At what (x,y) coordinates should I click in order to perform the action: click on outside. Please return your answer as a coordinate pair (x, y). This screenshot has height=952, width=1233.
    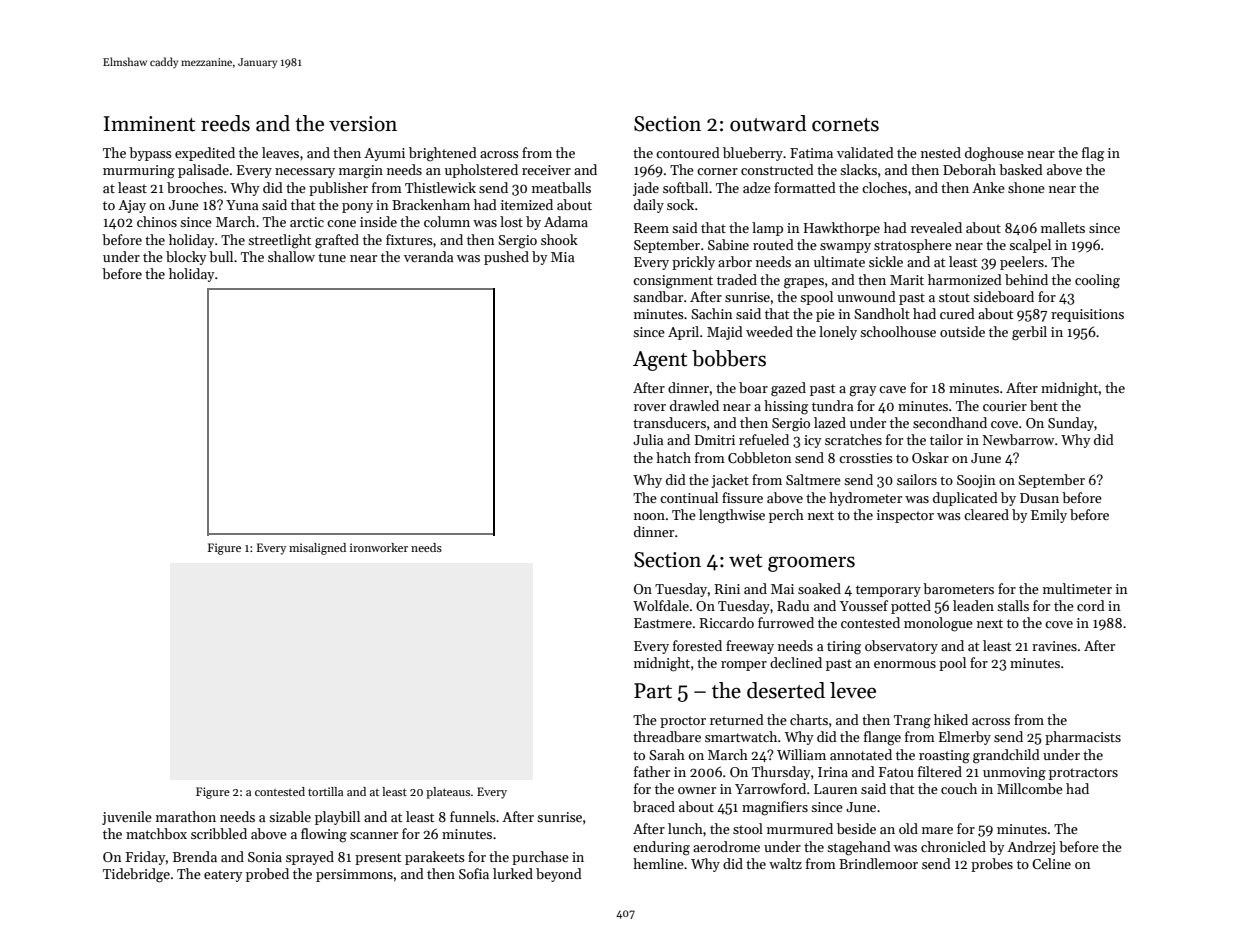
    Looking at the image, I should click on (962, 331).
